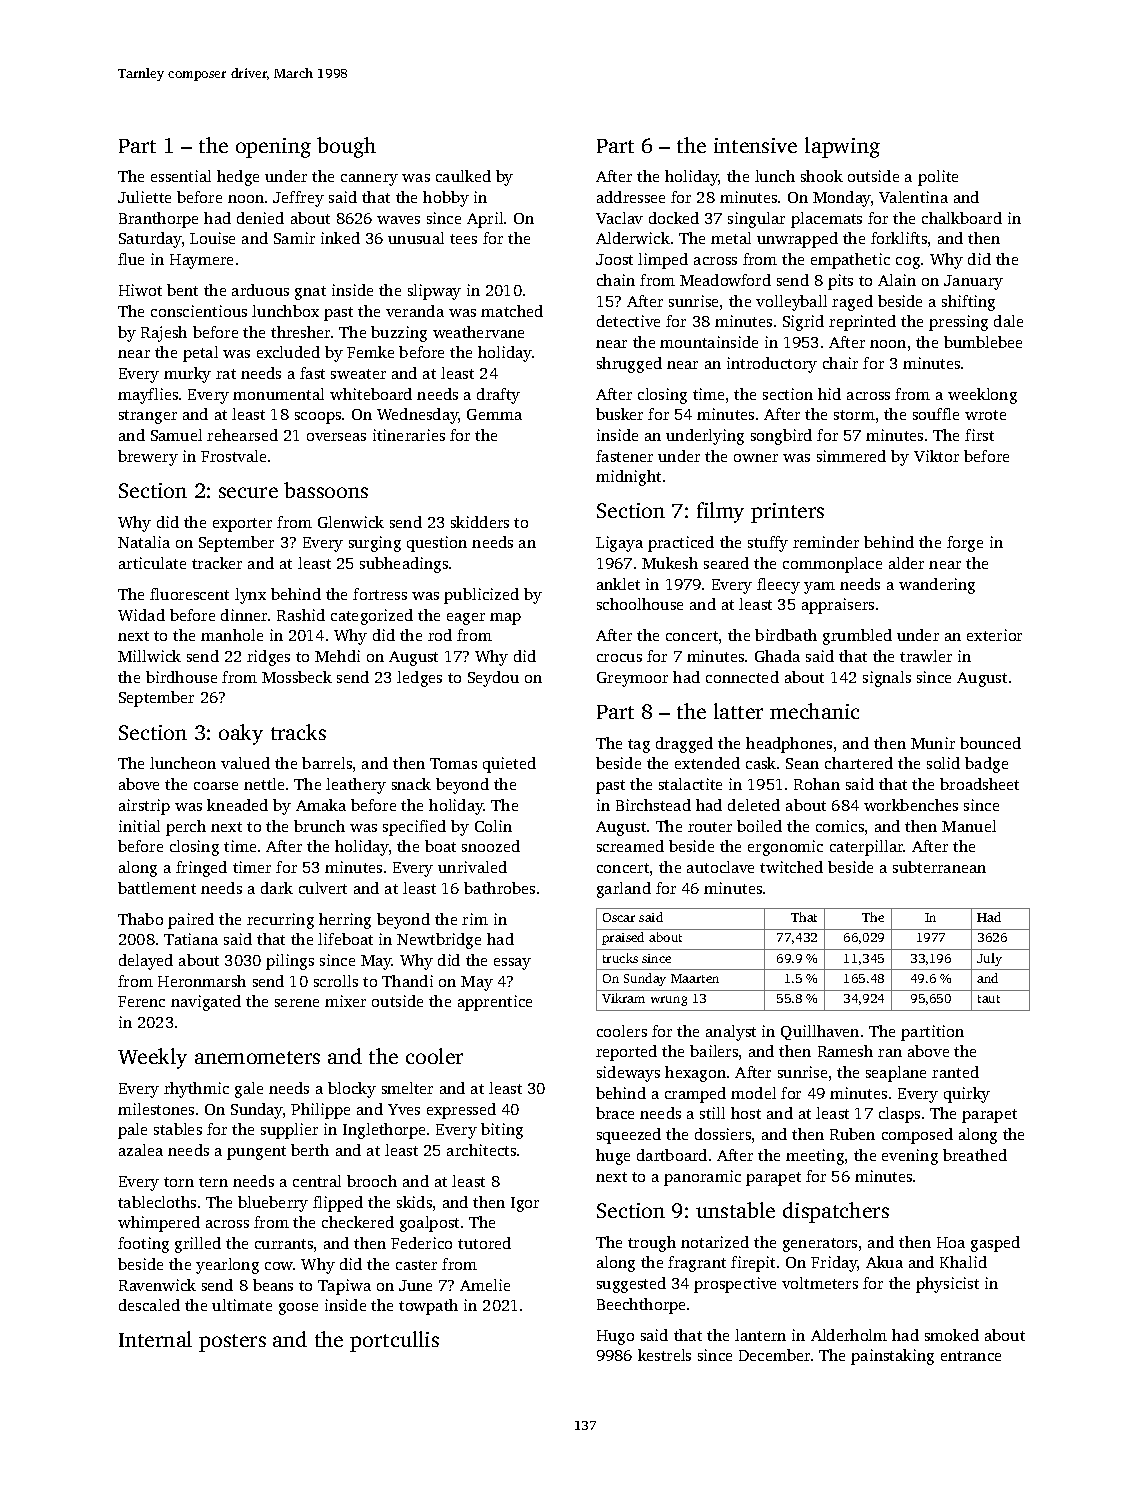 The height and width of the screenshot is (1486, 1148). I want to click on ledges, so click(419, 679).
